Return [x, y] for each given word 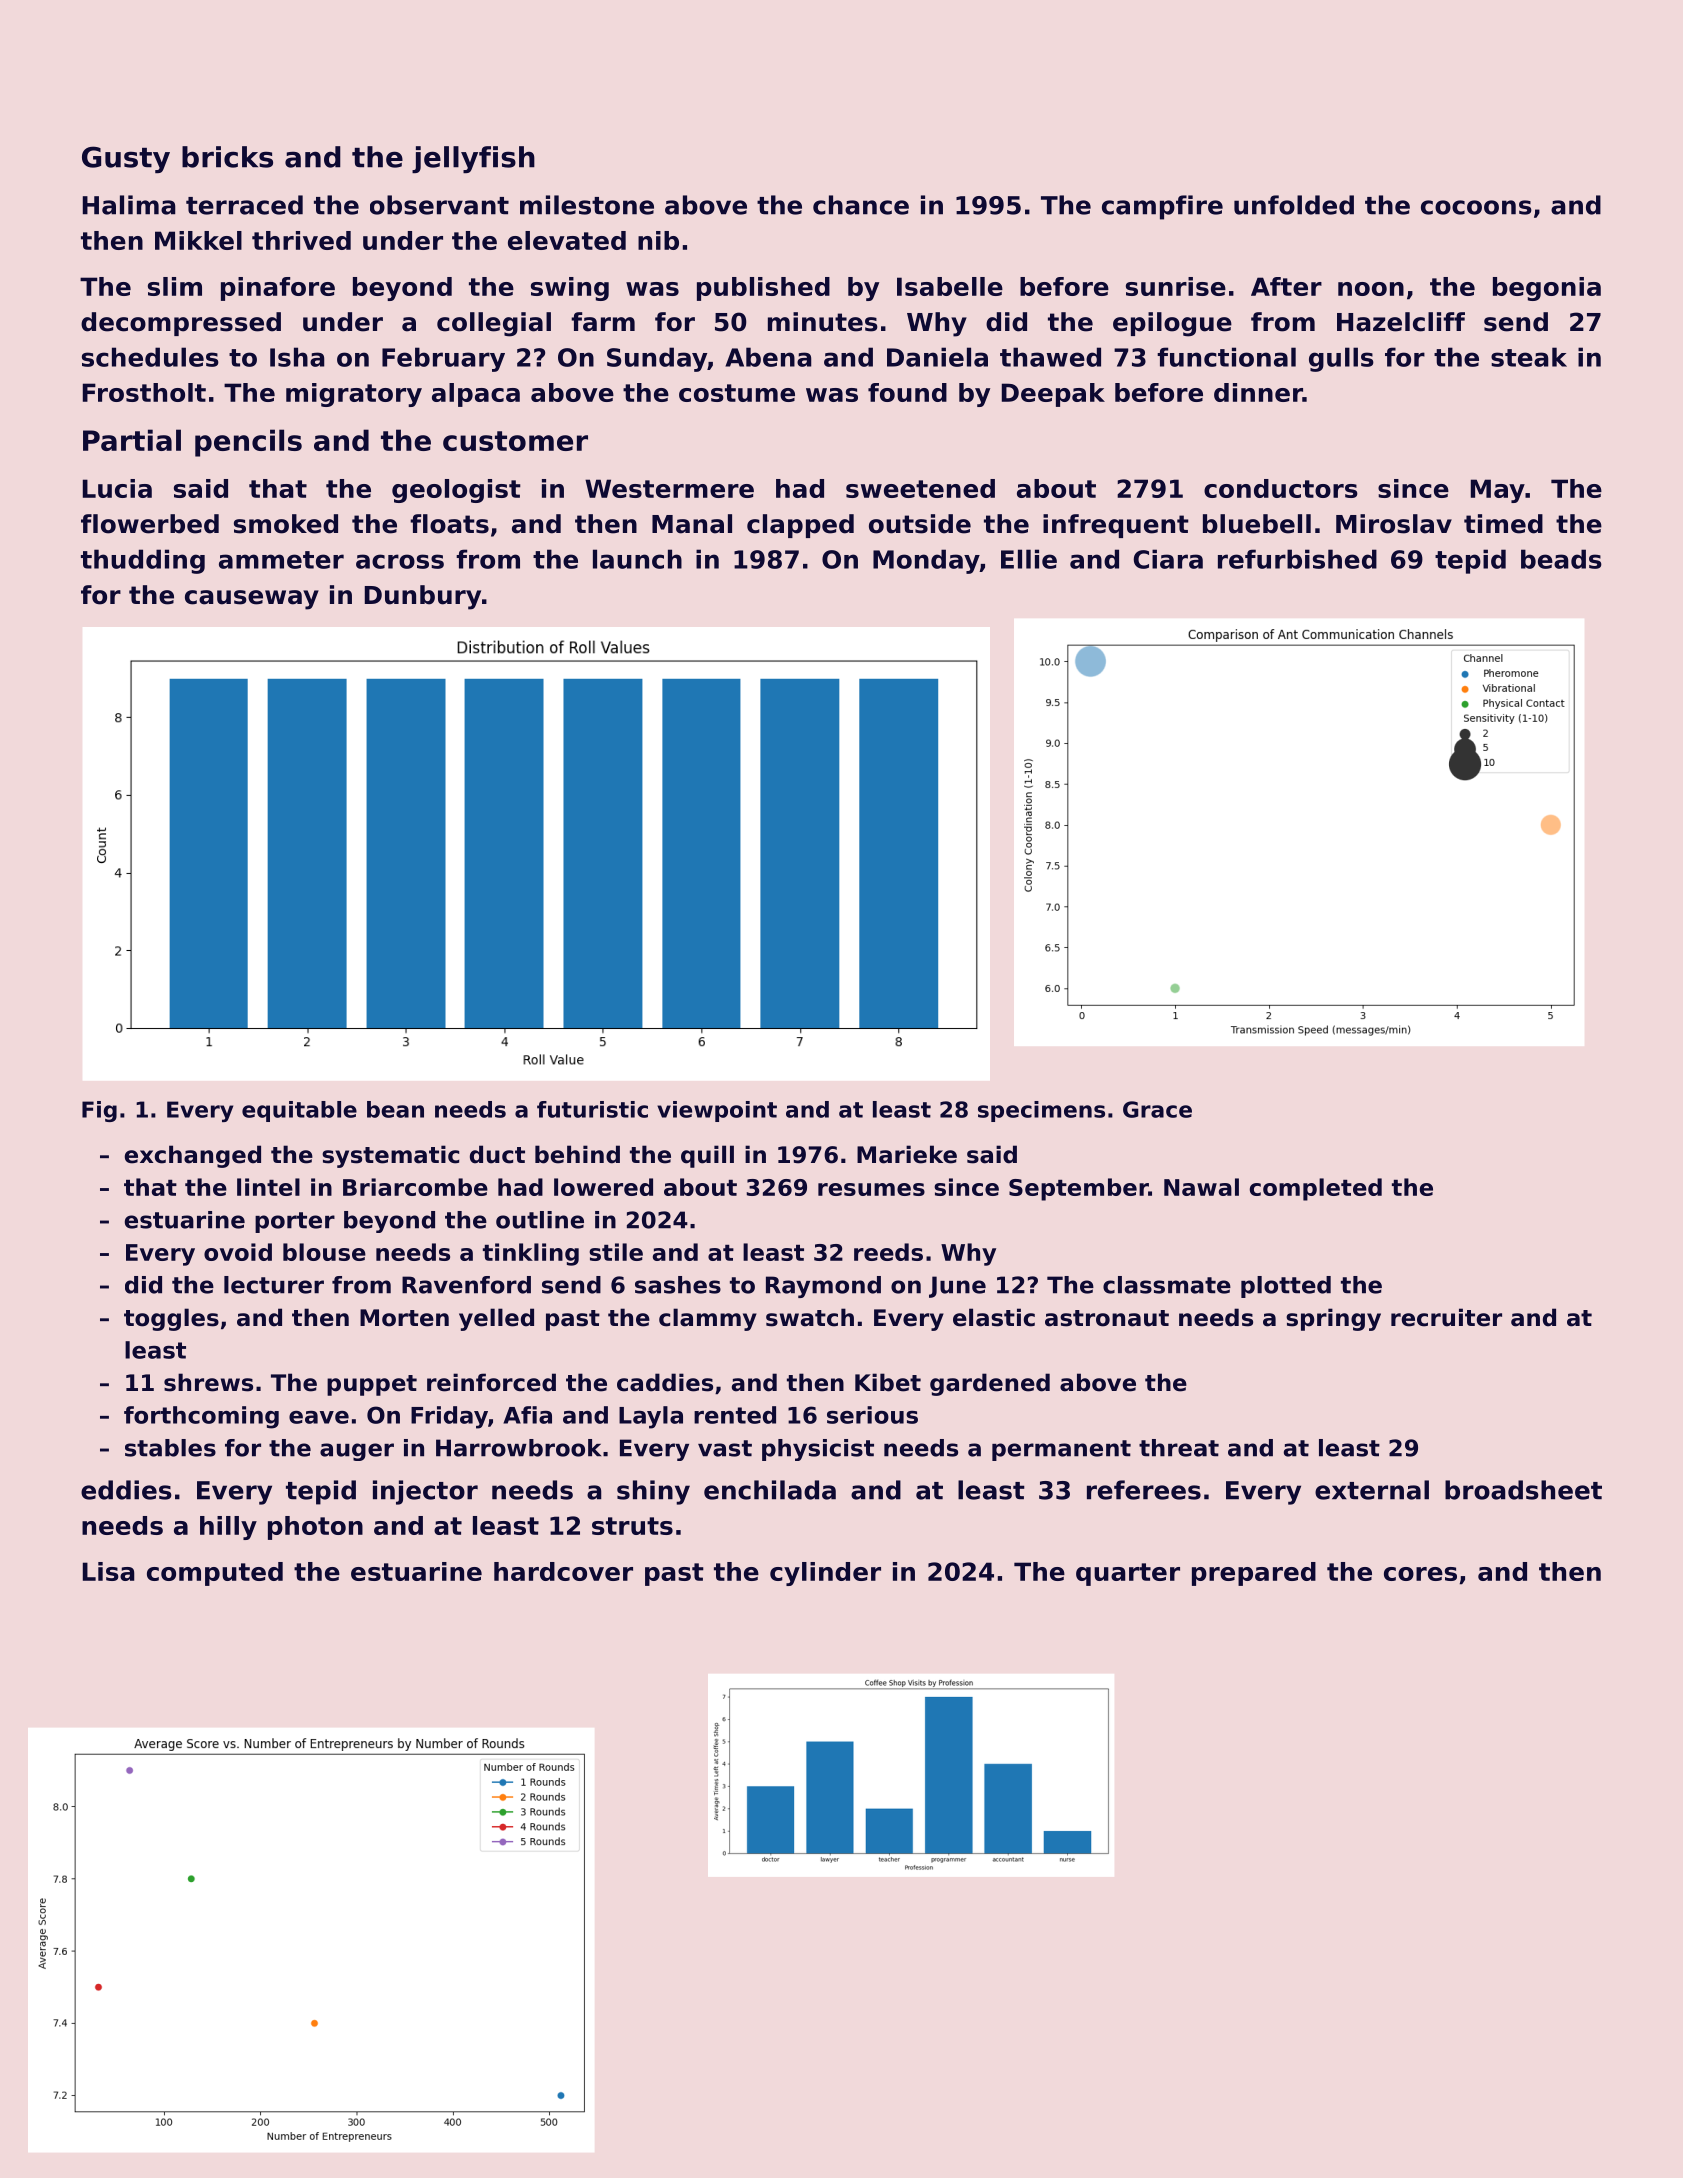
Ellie [1029, 559]
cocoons [1476, 207]
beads [1561, 559]
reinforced [491, 1382]
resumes [871, 1189]
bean [395, 1109]
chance [861, 205]
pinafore [278, 289]
